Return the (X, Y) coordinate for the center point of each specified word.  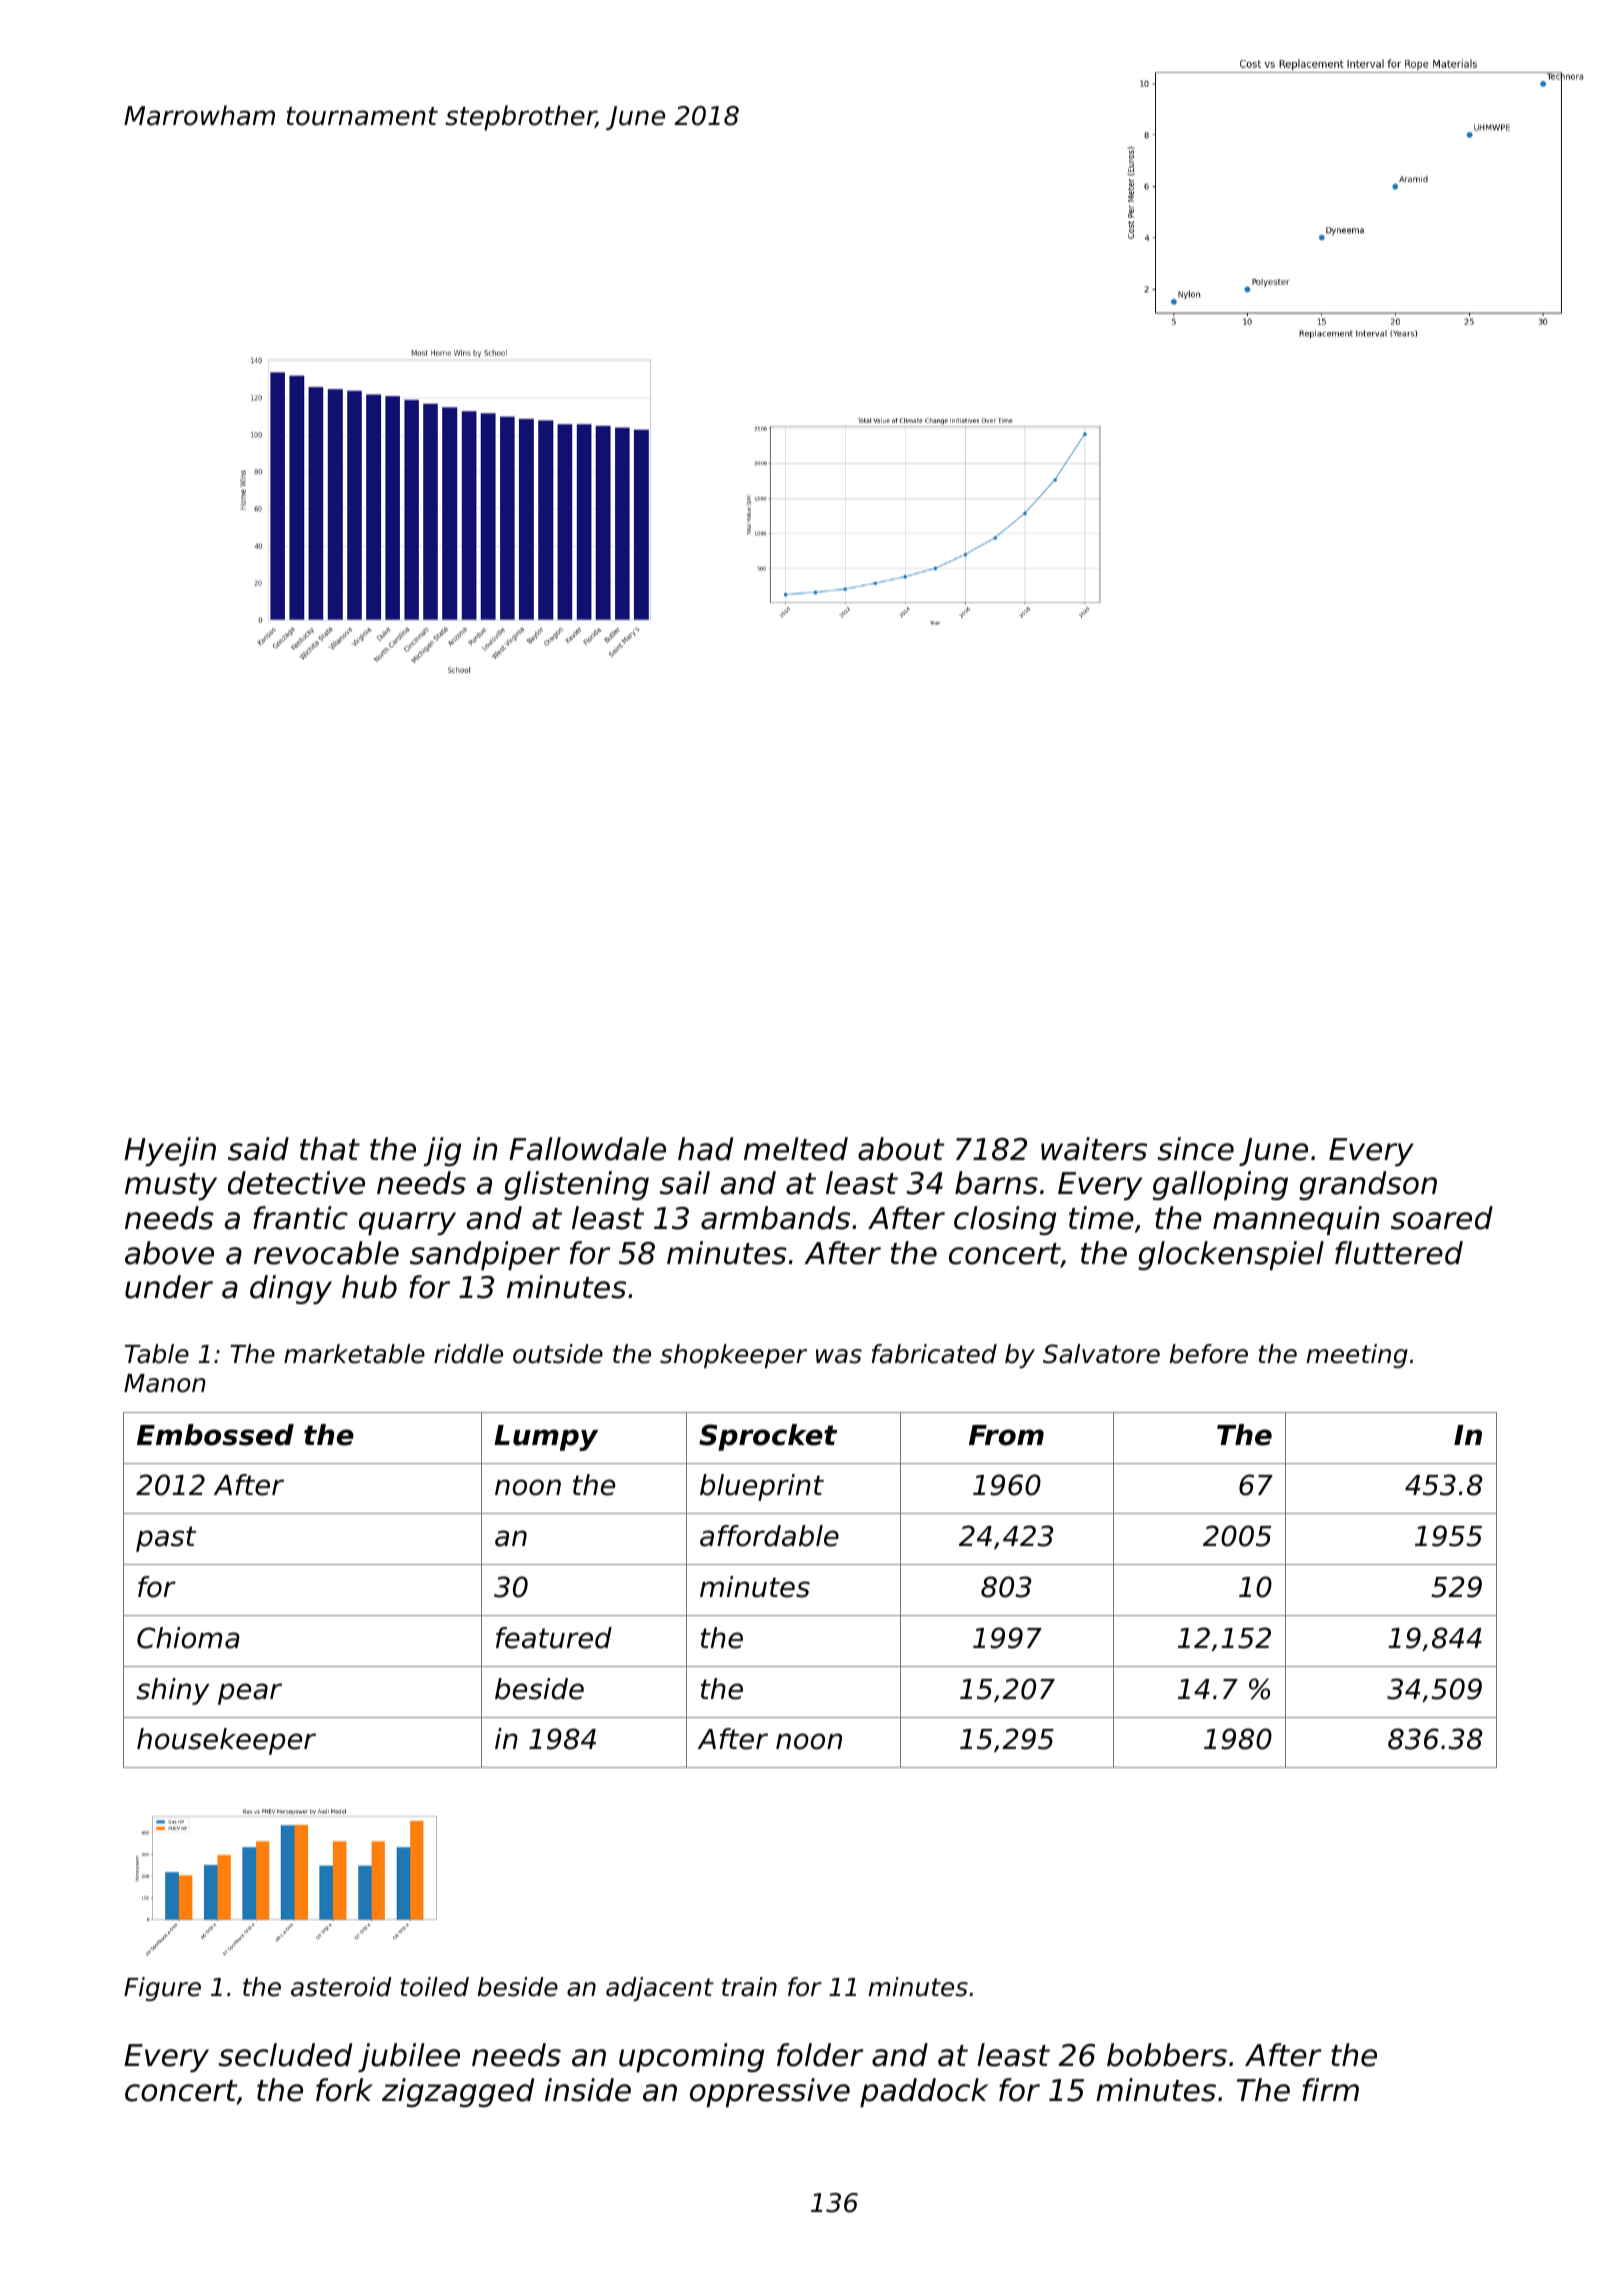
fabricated (934, 1354)
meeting (1357, 1356)
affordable (769, 1536)
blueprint (762, 1487)
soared (1442, 1218)
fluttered (1399, 1253)
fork (344, 2090)
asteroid (341, 1987)
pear (250, 1694)
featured (554, 1638)
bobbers (1167, 2055)
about (901, 1149)
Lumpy (546, 1438)
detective (296, 1183)
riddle (468, 1354)
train (749, 1987)
